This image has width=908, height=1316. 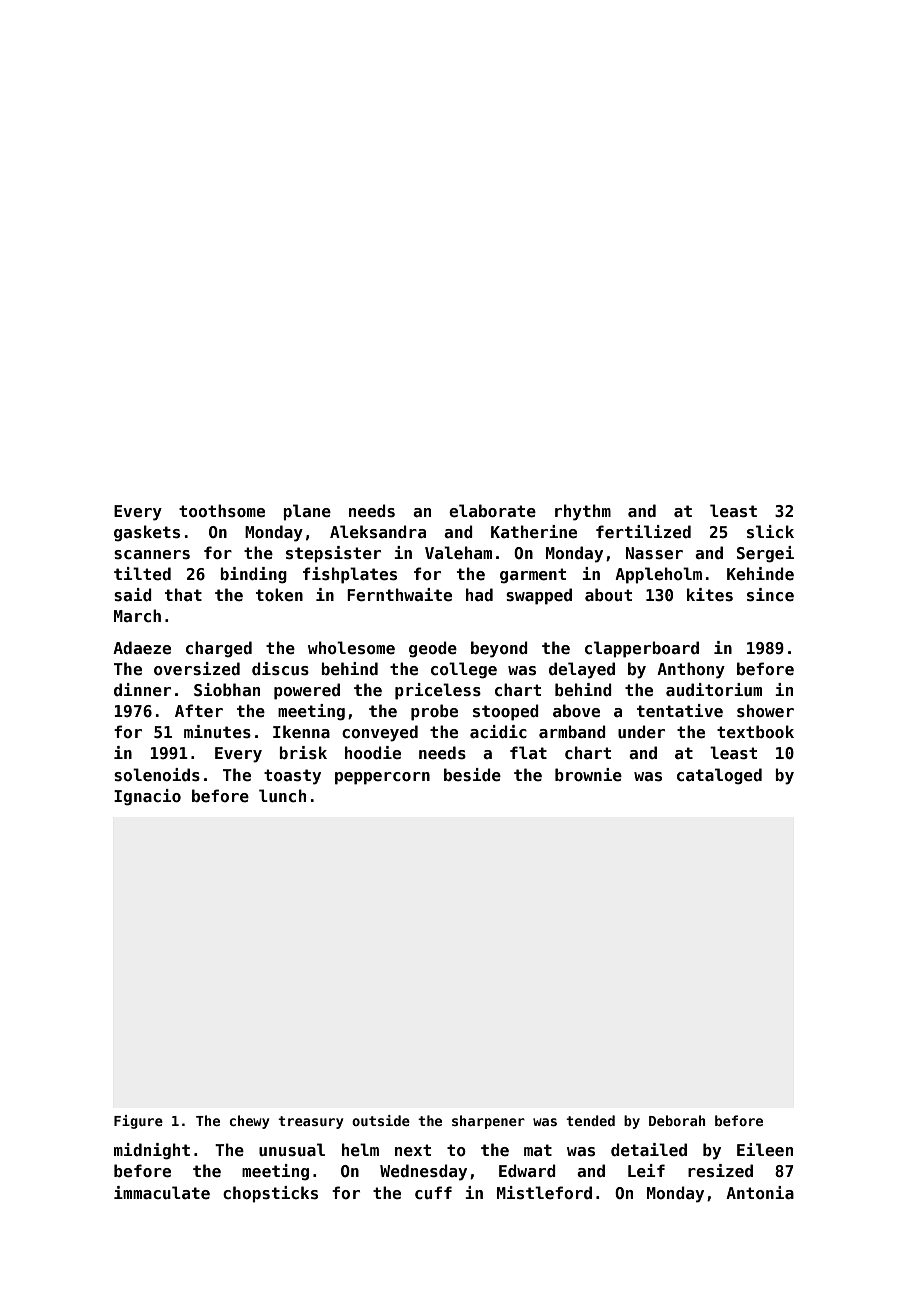 What do you see at coordinates (222, 511) in the image?
I see `toothsome` at bounding box center [222, 511].
